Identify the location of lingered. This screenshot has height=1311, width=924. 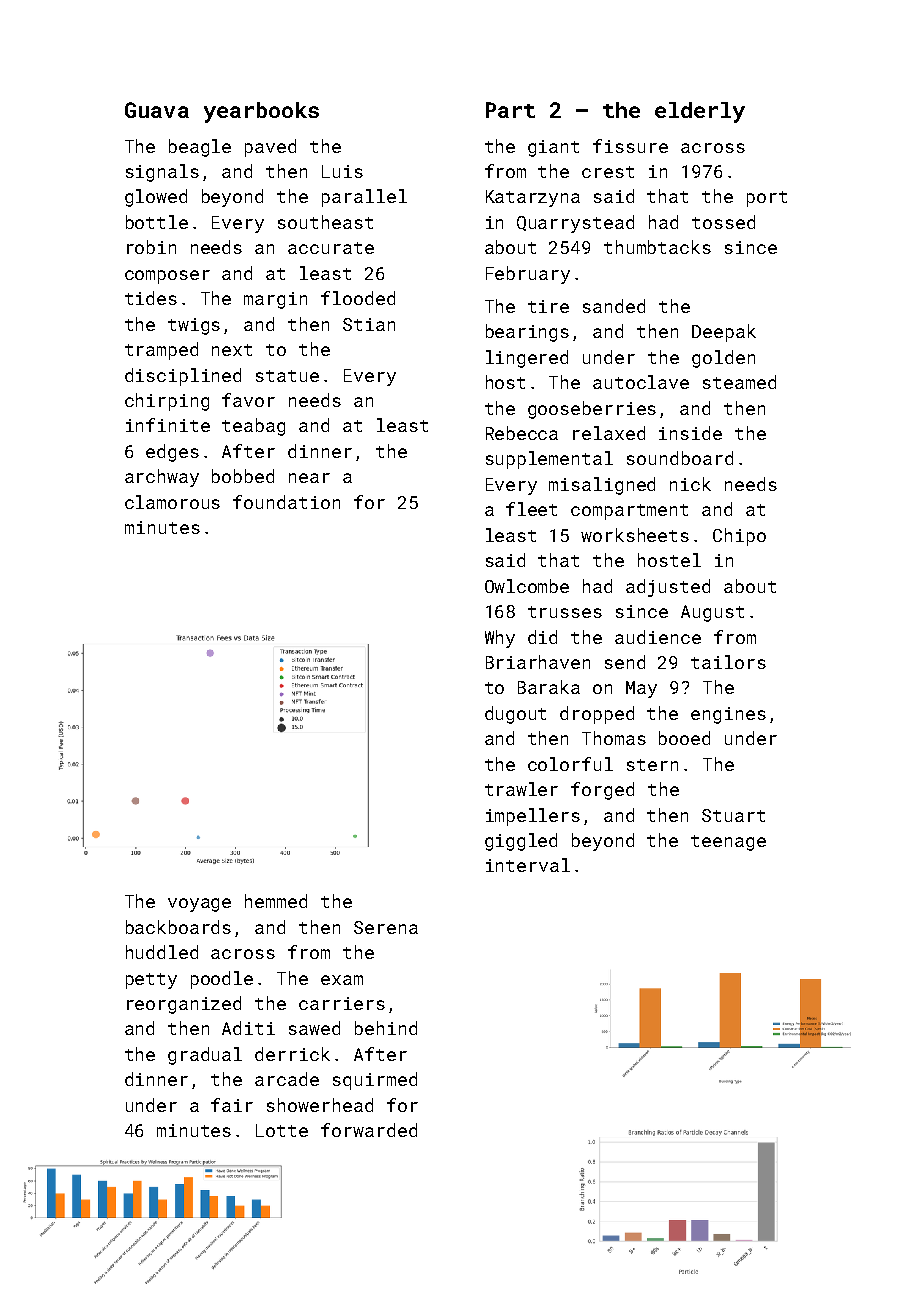
(527, 359).
